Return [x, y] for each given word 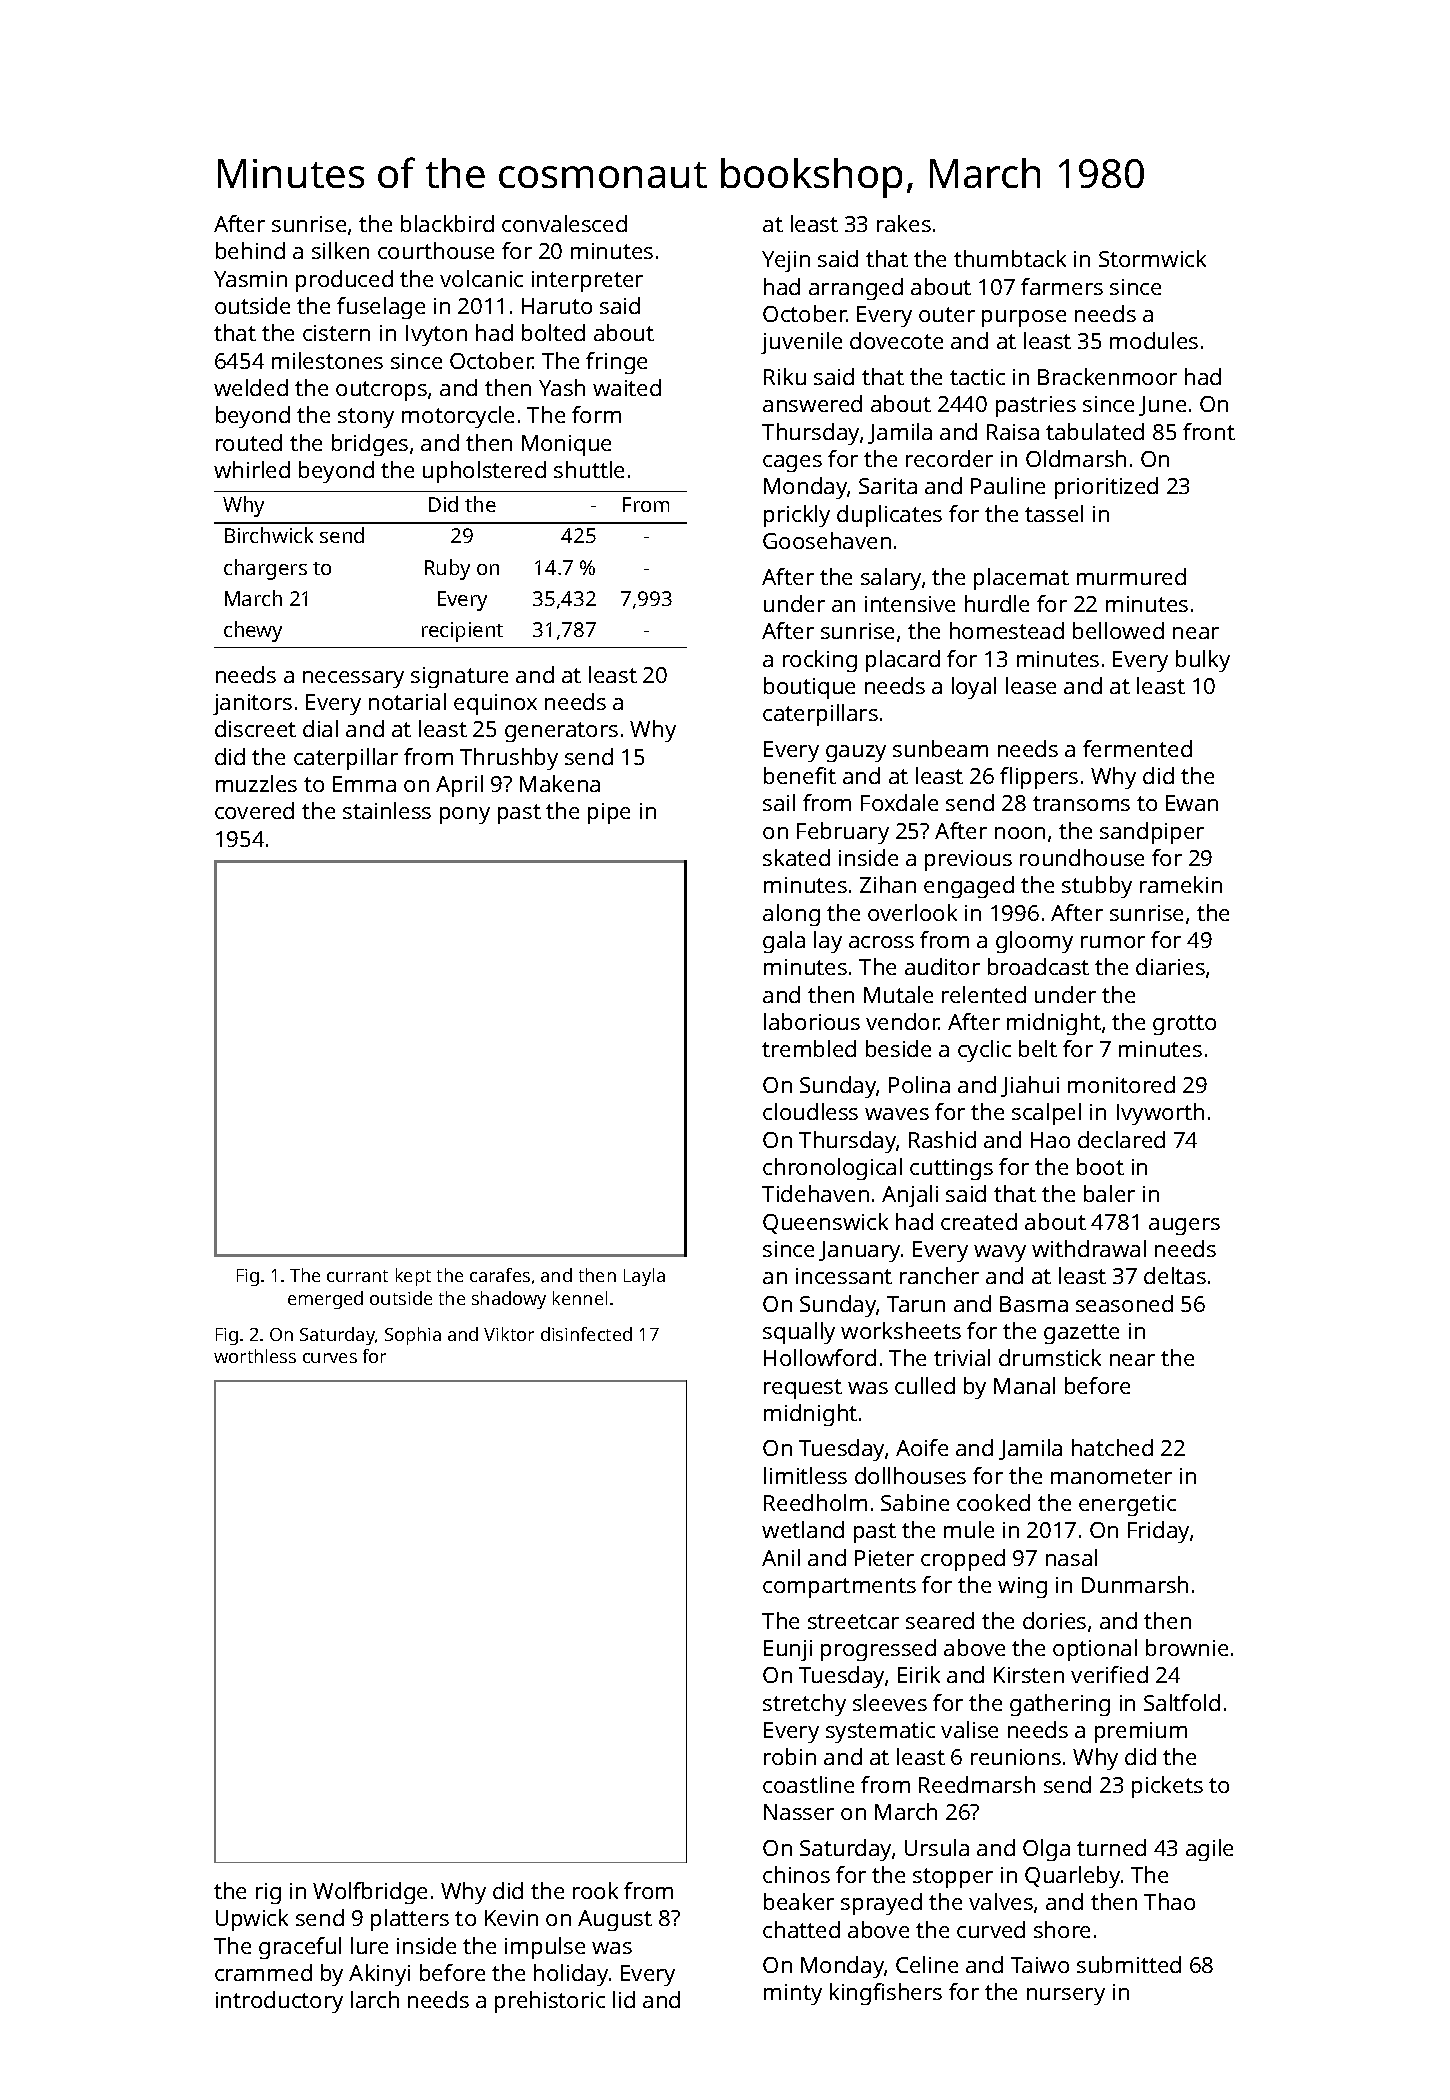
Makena [560, 783]
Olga [1046, 1850]
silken [340, 250]
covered [254, 810]
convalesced [564, 223]
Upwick [252, 1920]
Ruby [447, 569]
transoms [1081, 803]
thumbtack [1010, 258]
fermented [1137, 748]
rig [268, 1893]
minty [793, 1994]
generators [561, 732]
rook [595, 1890]
